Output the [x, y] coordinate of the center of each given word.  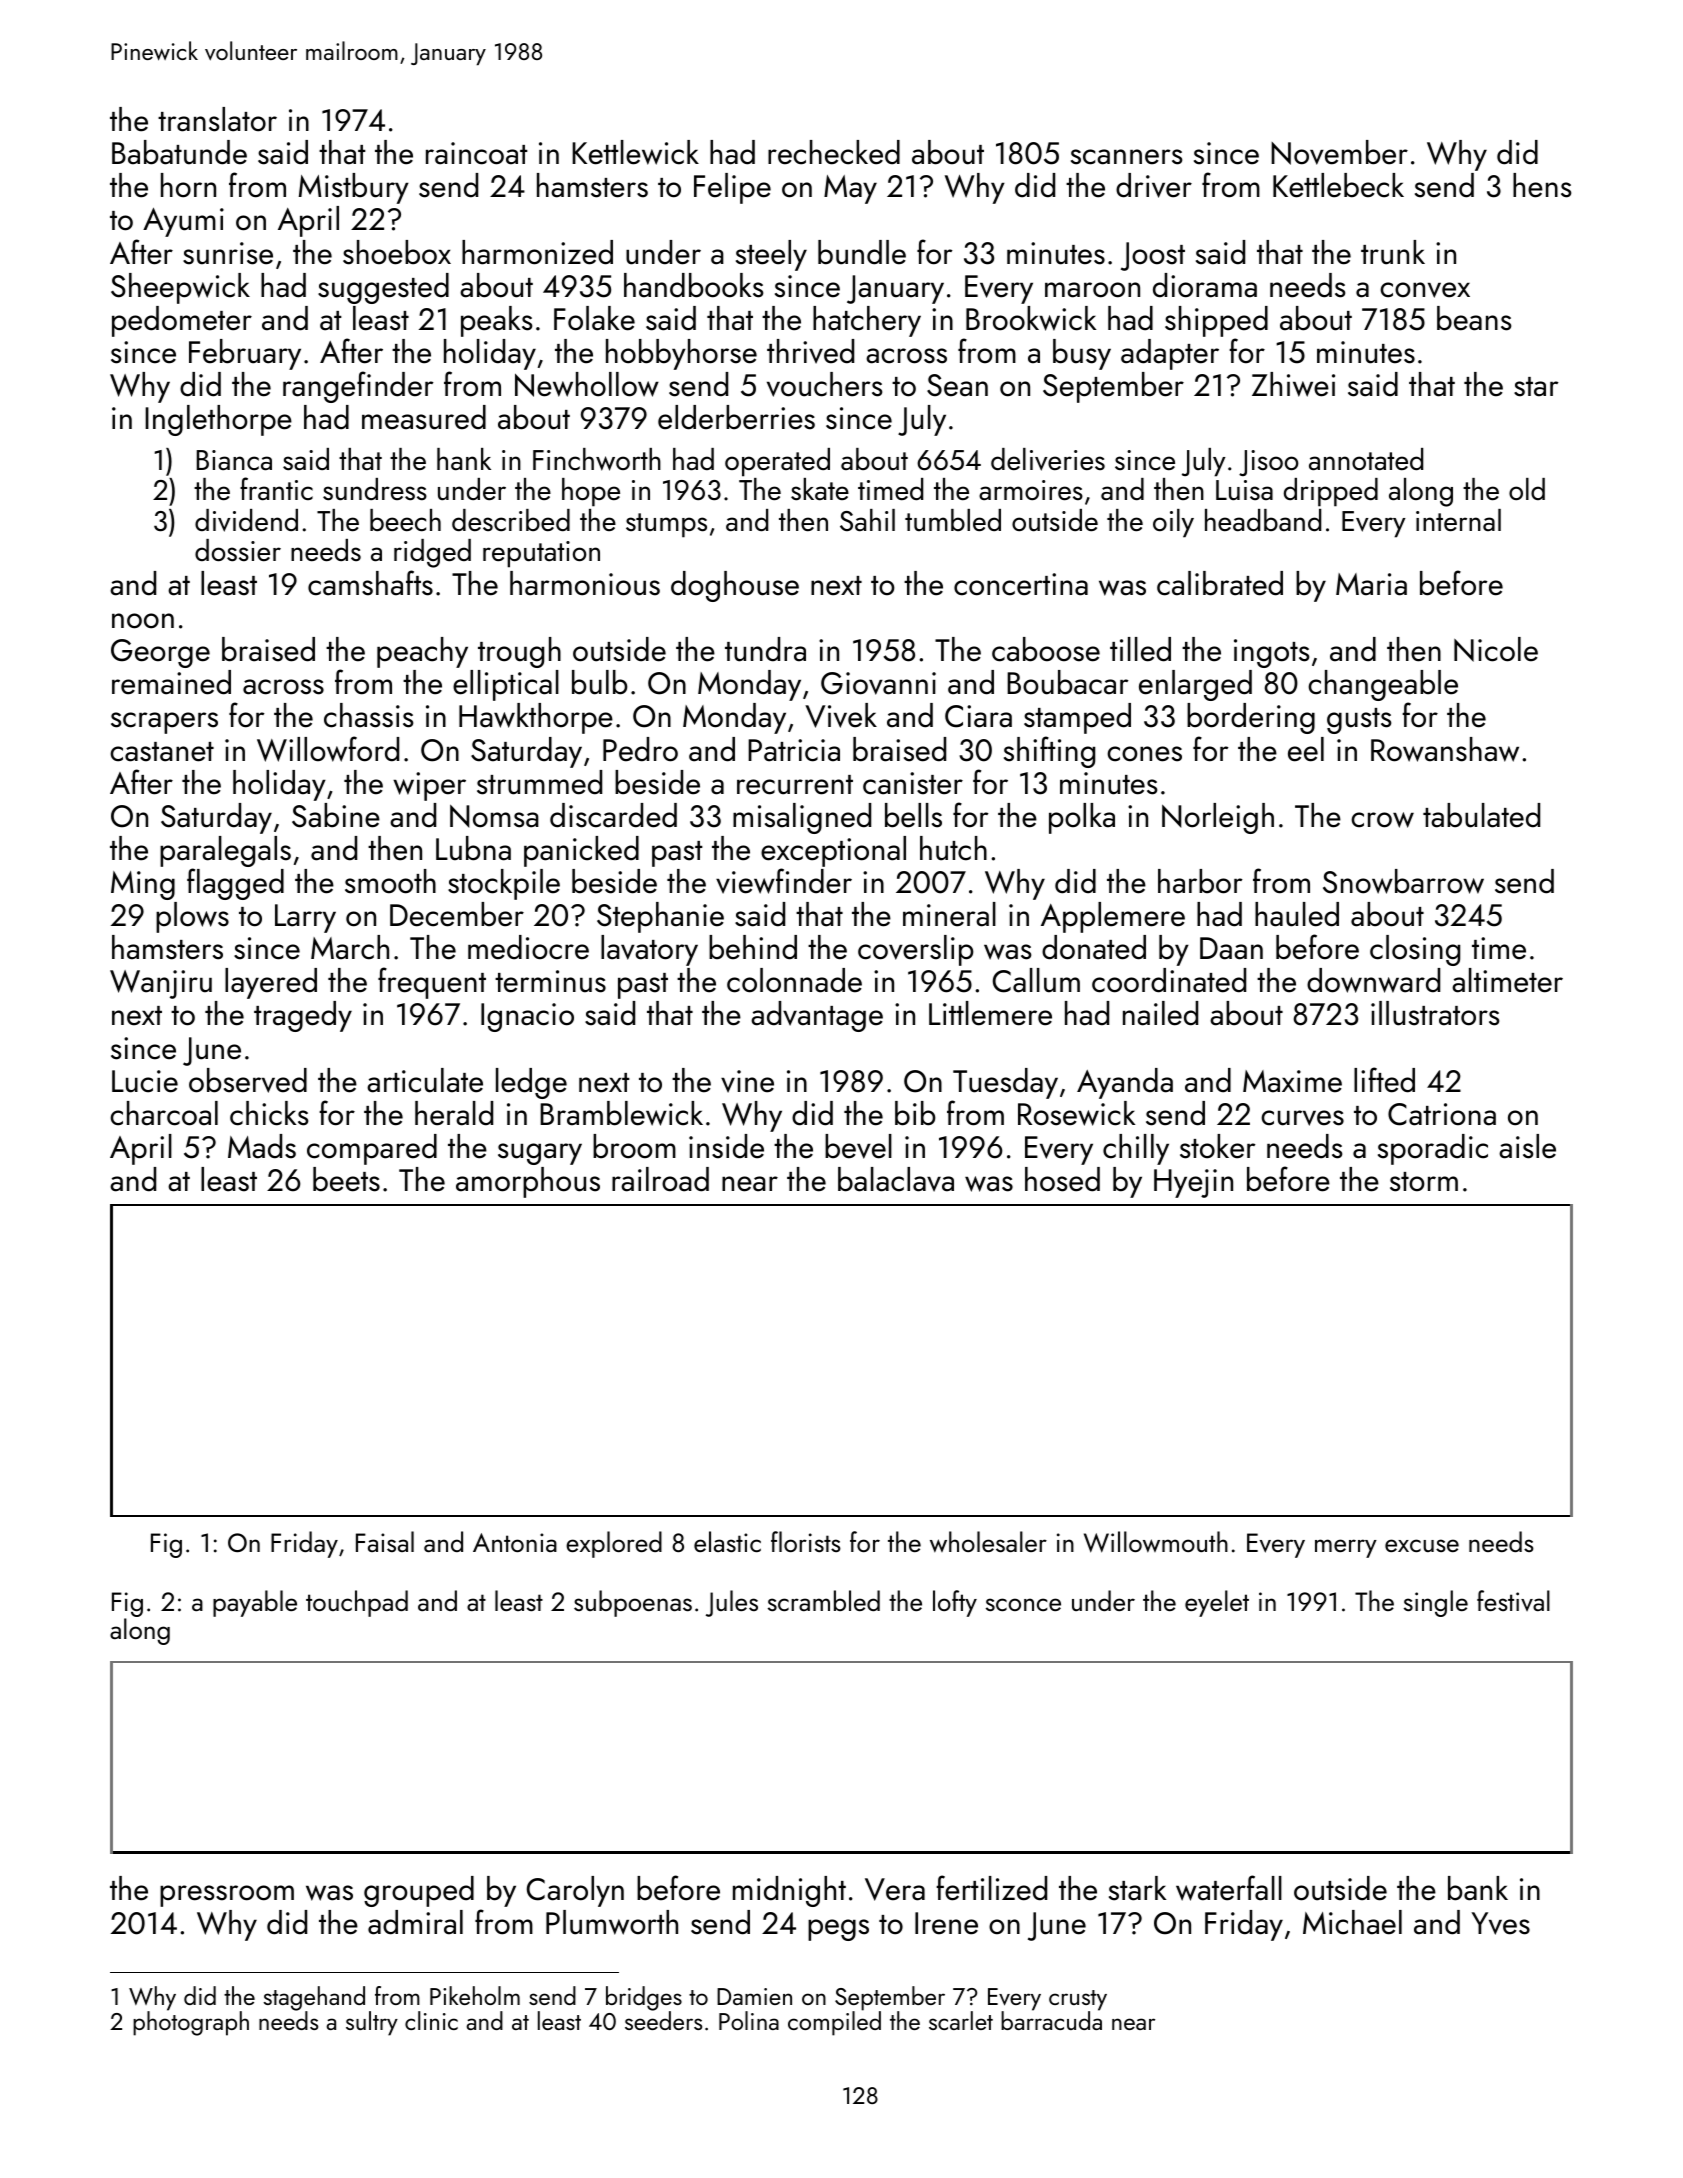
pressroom [227, 1896]
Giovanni [878, 683]
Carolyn [575, 1891]
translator [217, 119]
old [1527, 489]
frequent [432, 983]
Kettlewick [635, 152]
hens [1542, 185]
